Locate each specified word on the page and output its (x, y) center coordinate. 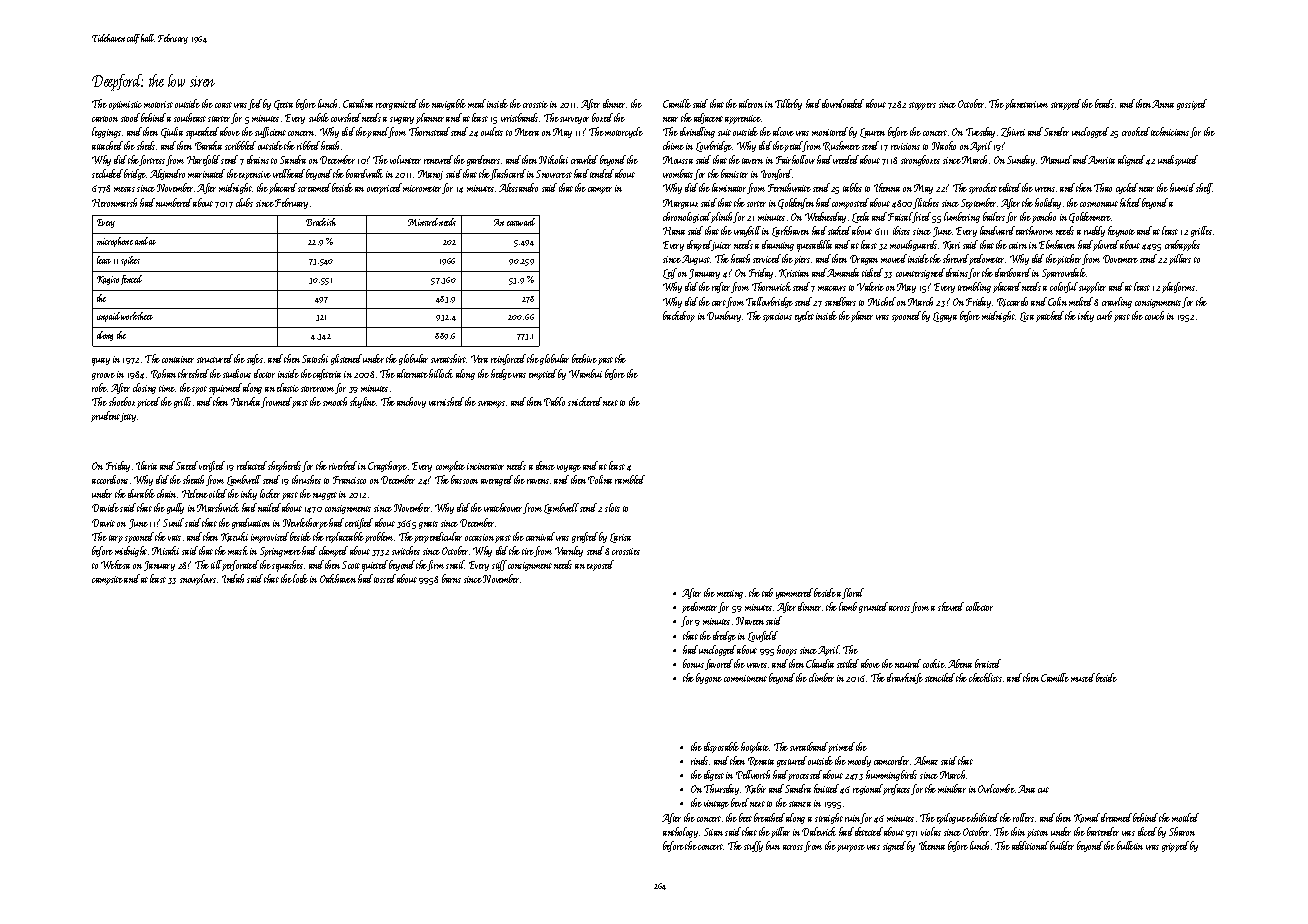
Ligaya (945, 317)
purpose (851, 848)
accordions (110, 479)
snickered (585, 401)
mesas (124, 189)
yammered (795, 593)
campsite (107, 580)
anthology (680, 832)
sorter (756, 204)
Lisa (1027, 317)
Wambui (585, 373)
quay (101, 362)
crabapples (1182, 245)
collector (979, 606)
